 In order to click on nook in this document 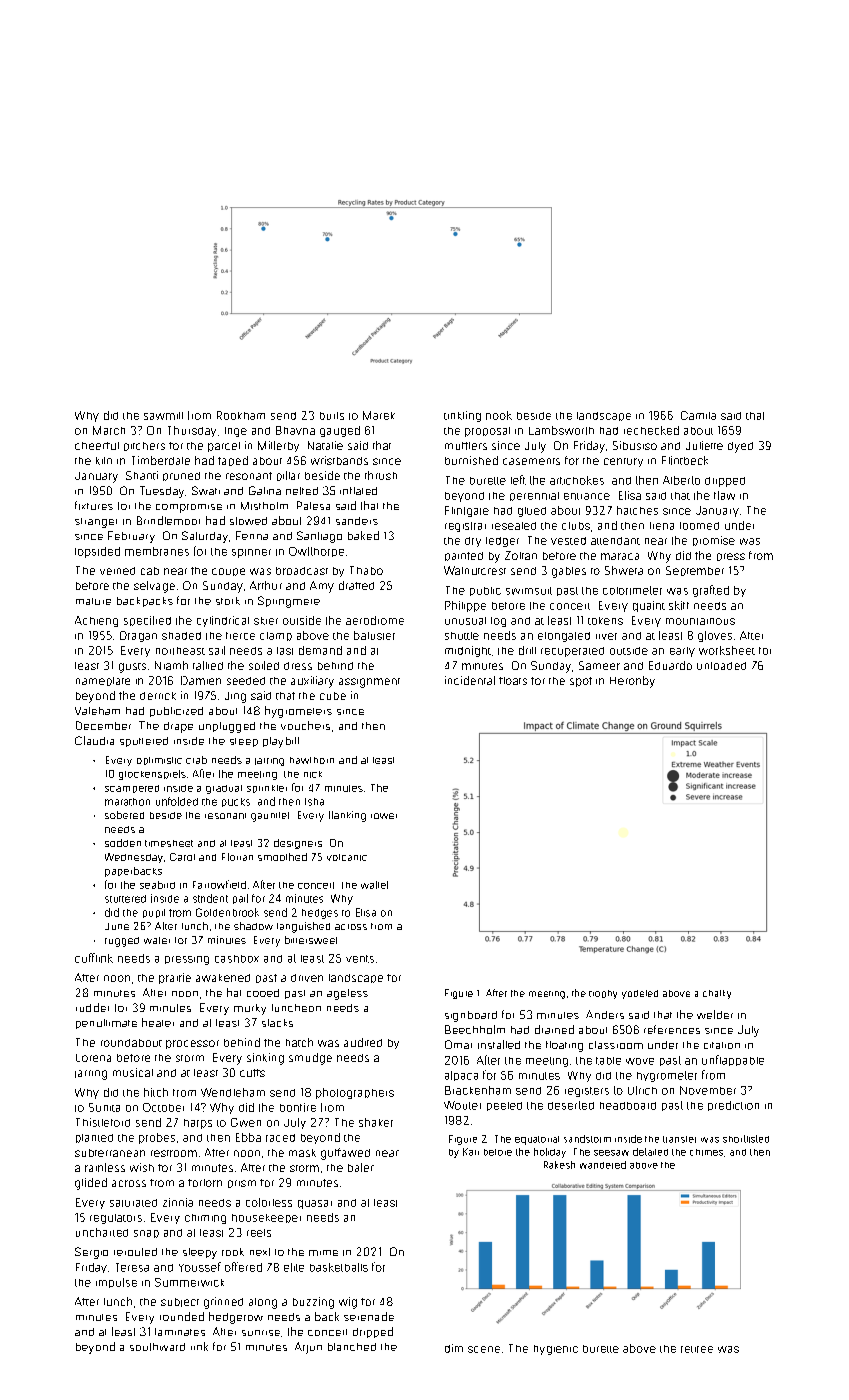, I will do `click(499, 415)`.
